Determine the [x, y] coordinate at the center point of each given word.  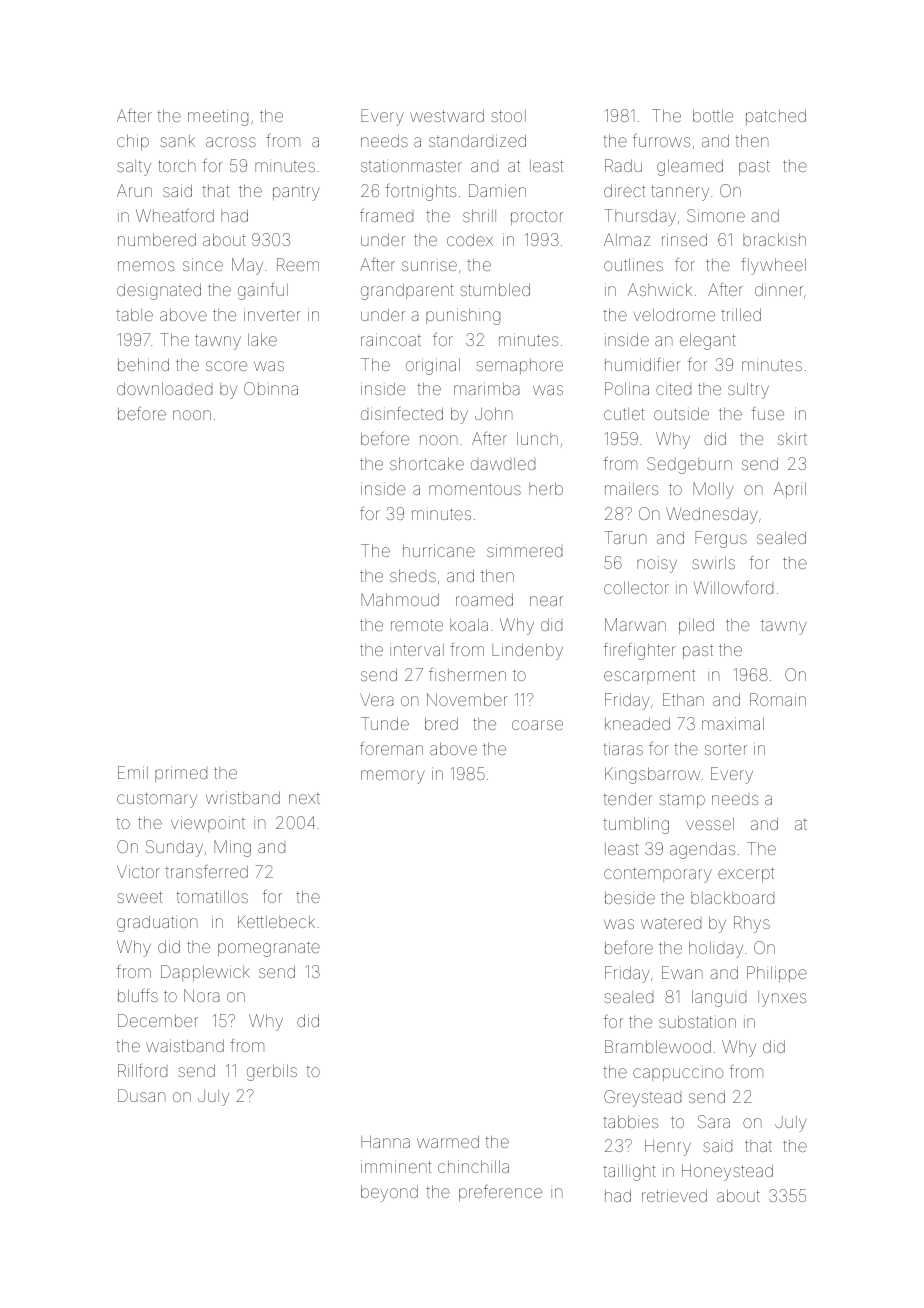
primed [181, 774]
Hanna [385, 1141]
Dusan [142, 1095]
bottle [713, 115]
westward [447, 115]
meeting [218, 117]
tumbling [636, 825]
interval [417, 650]
